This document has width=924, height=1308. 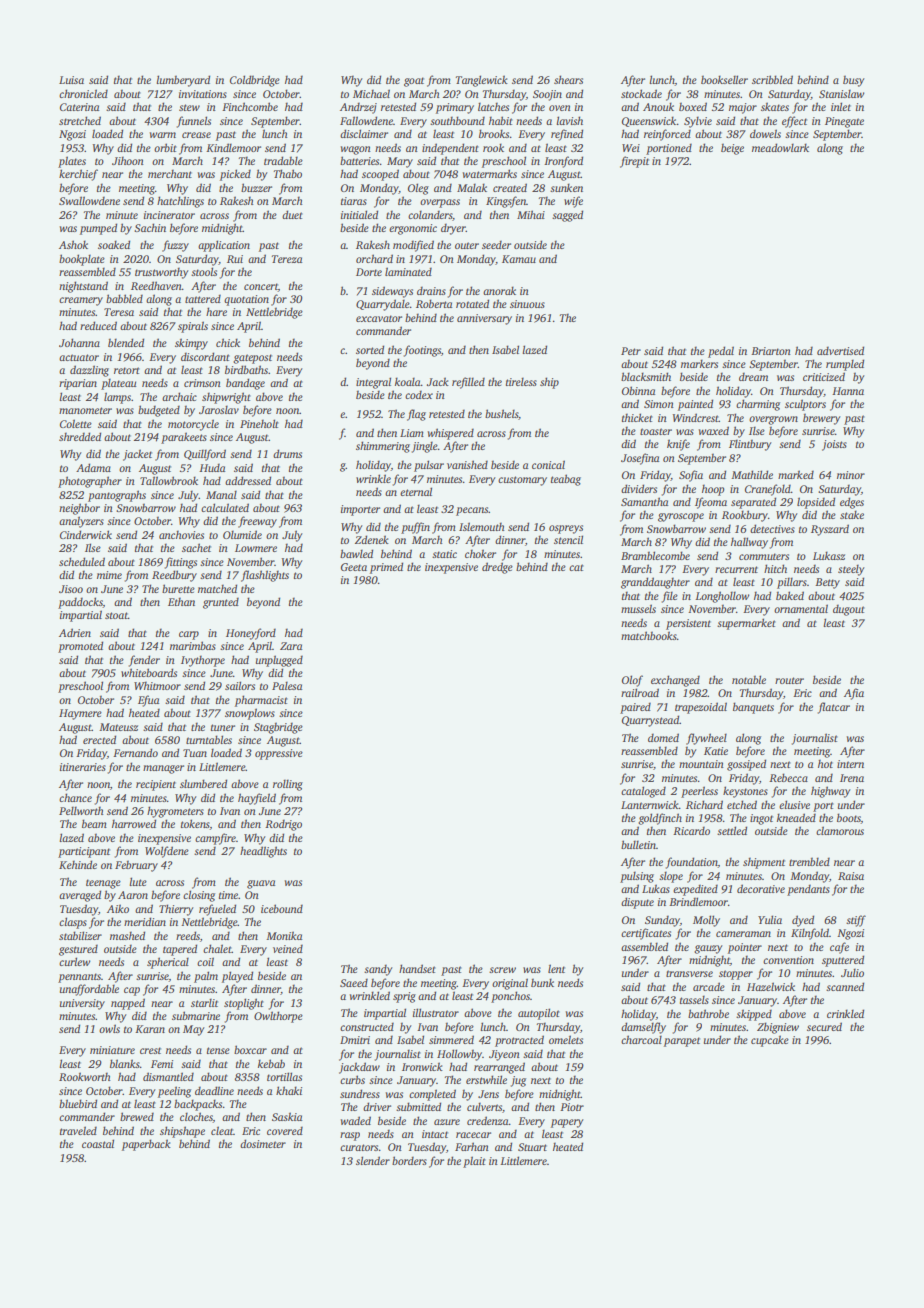 What do you see at coordinates (279, 661) in the document?
I see `unplugged` at bounding box center [279, 661].
